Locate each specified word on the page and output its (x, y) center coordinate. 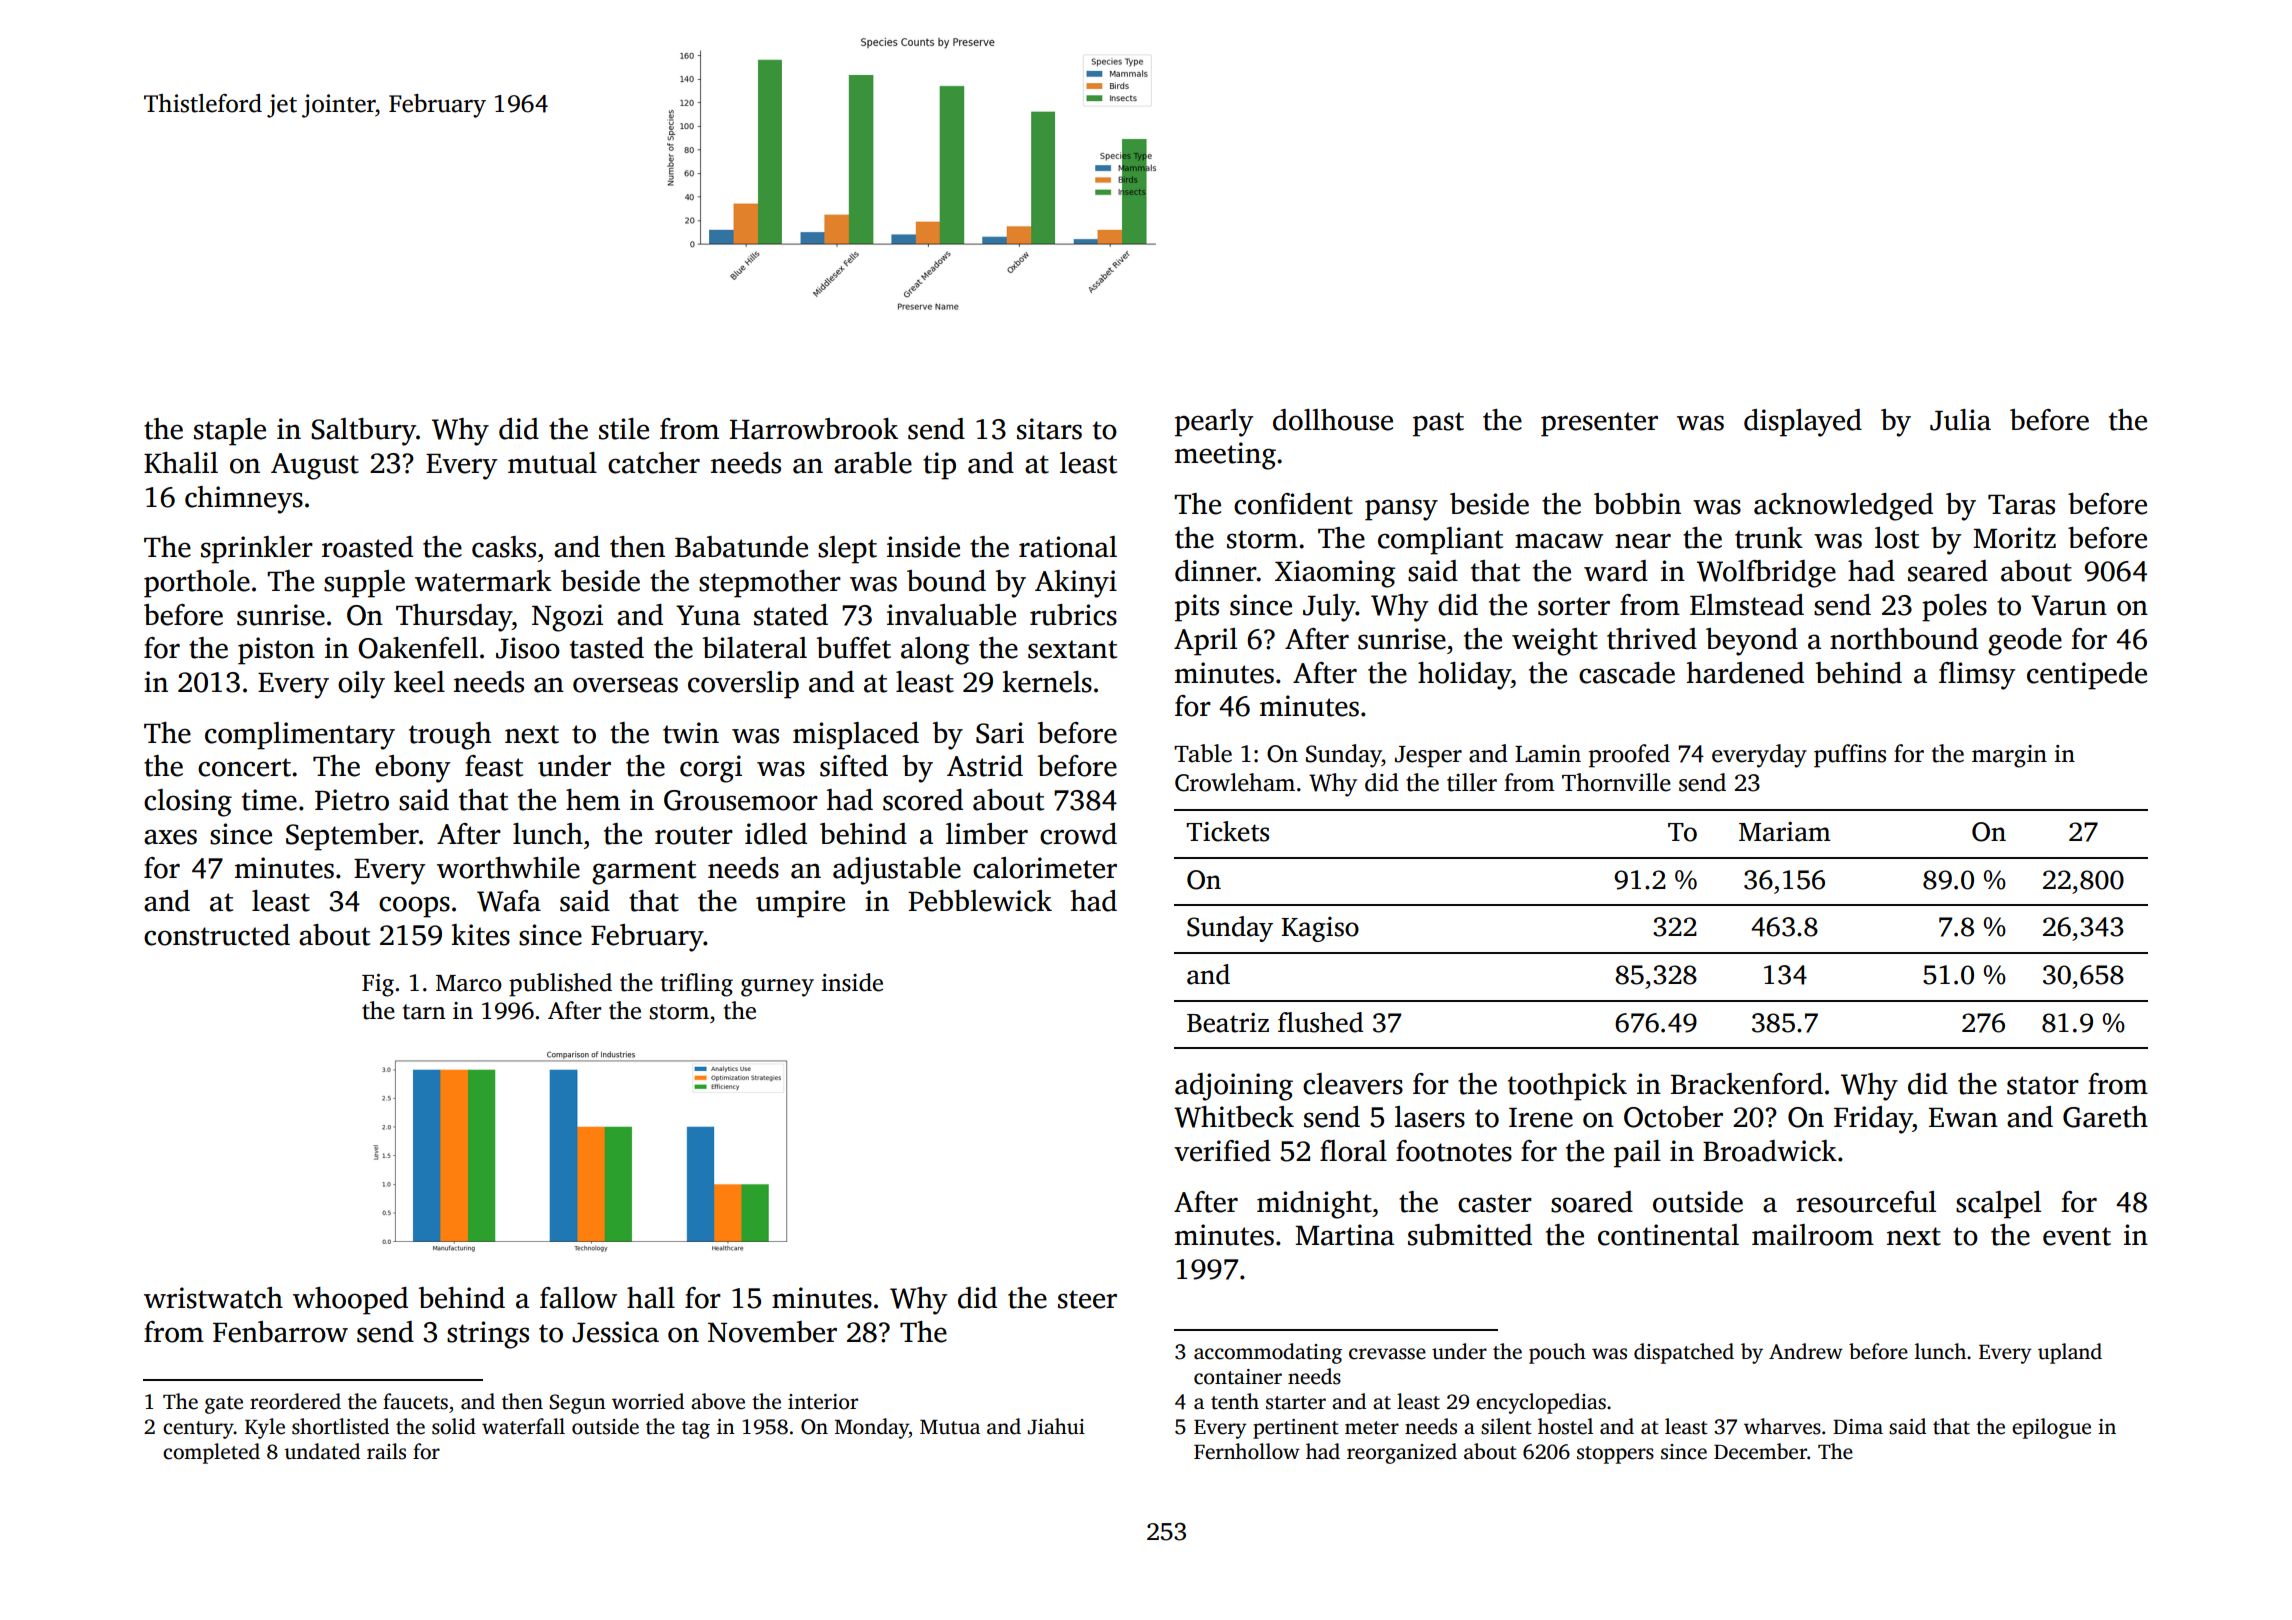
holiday (1464, 676)
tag (696, 1430)
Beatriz (1228, 1023)
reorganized (1402, 1453)
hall (651, 1298)
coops (414, 907)
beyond (1752, 642)
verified (1222, 1151)
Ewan (1963, 1118)
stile (624, 429)
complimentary (300, 736)
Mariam (1785, 832)
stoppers (1615, 1455)
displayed (1803, 423)
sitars (1049, 429)
